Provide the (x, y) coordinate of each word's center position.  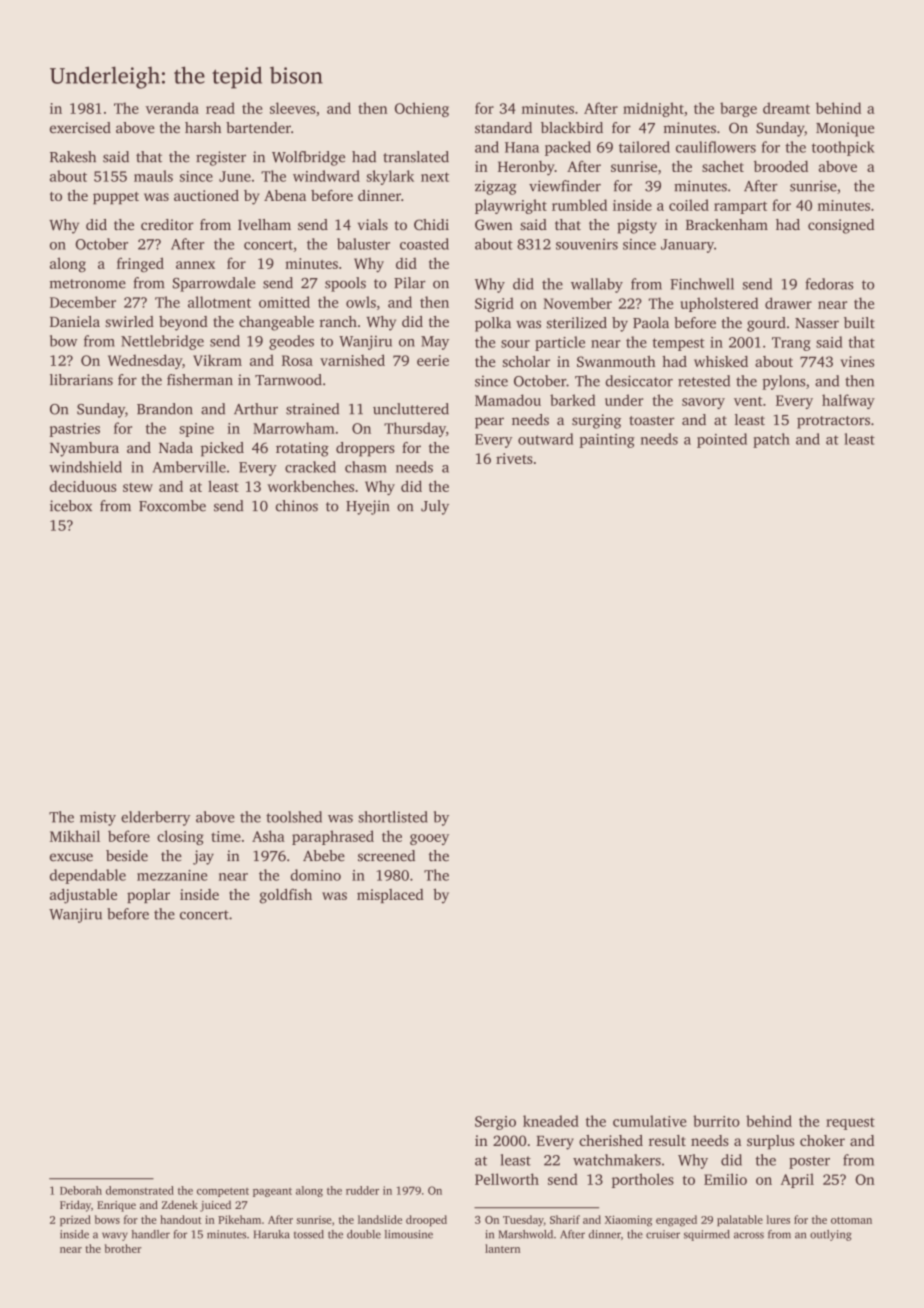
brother (123, 1248)
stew (138, 487)
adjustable (83, 896)
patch (771, 440)
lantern (502, 1248)
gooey (429, 839)
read (220, 108)
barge (738, 109)
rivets (514, 458)
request (850, 1124)
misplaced (390, 896)
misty (98, 818)
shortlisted (393, 817)
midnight (653, 109)
